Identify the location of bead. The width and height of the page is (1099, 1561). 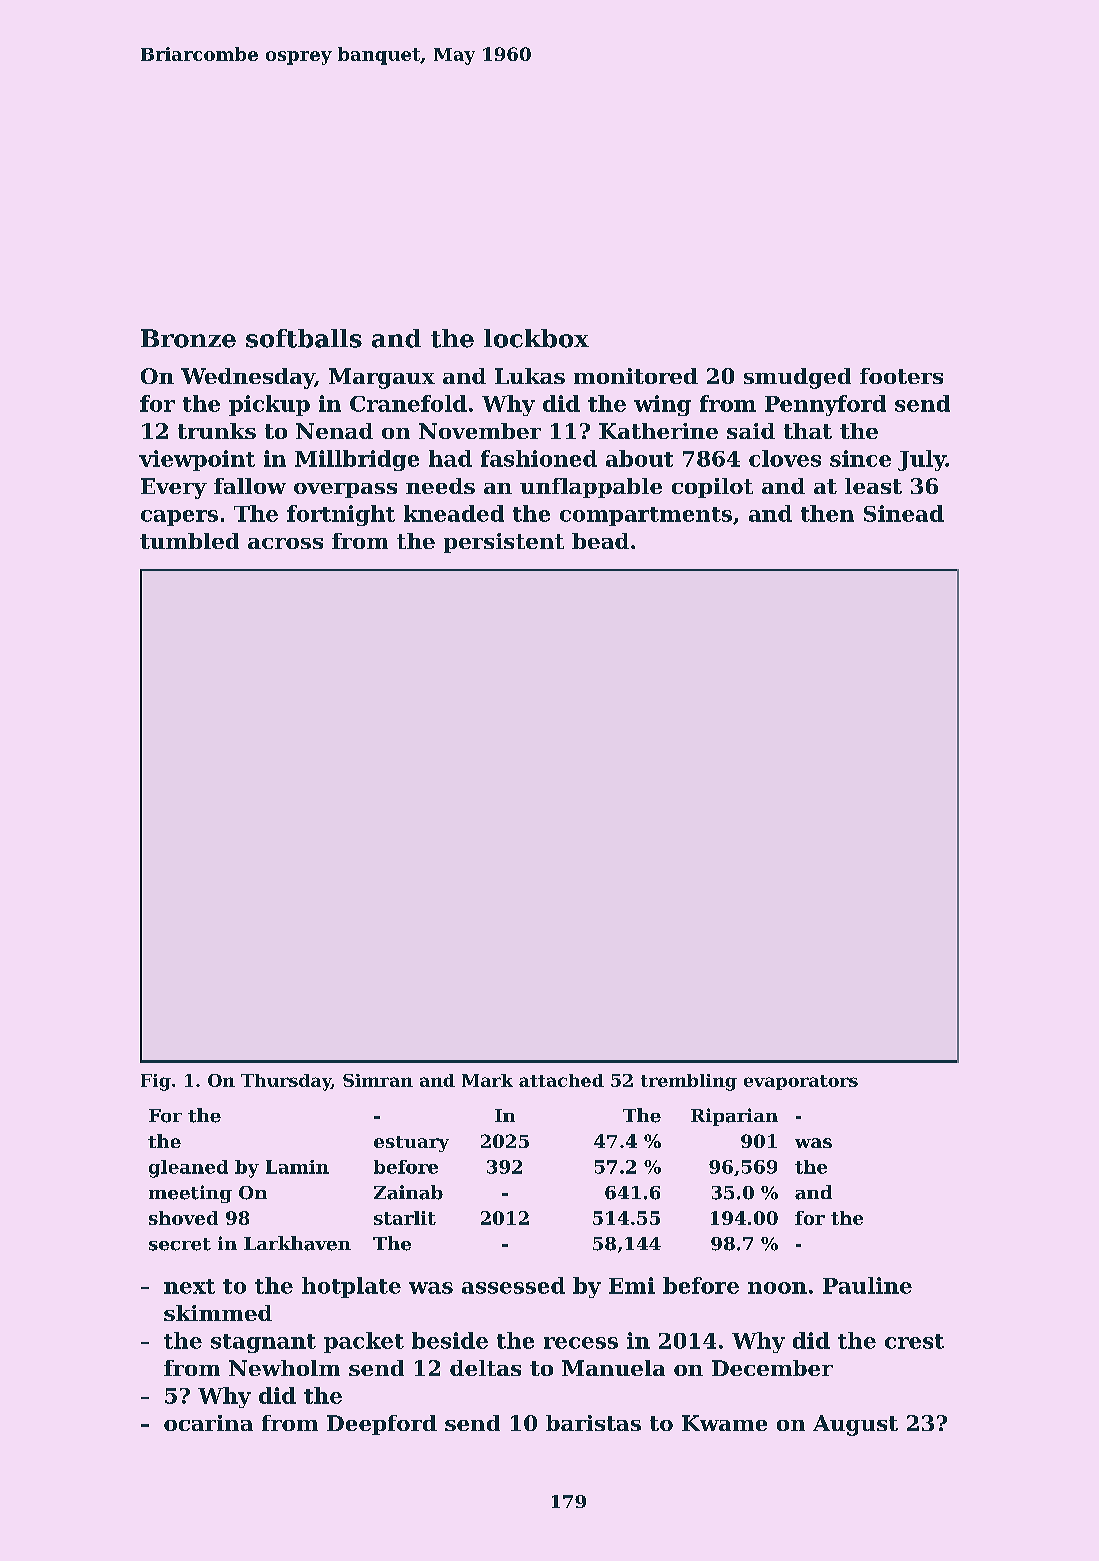
(600, 541).
